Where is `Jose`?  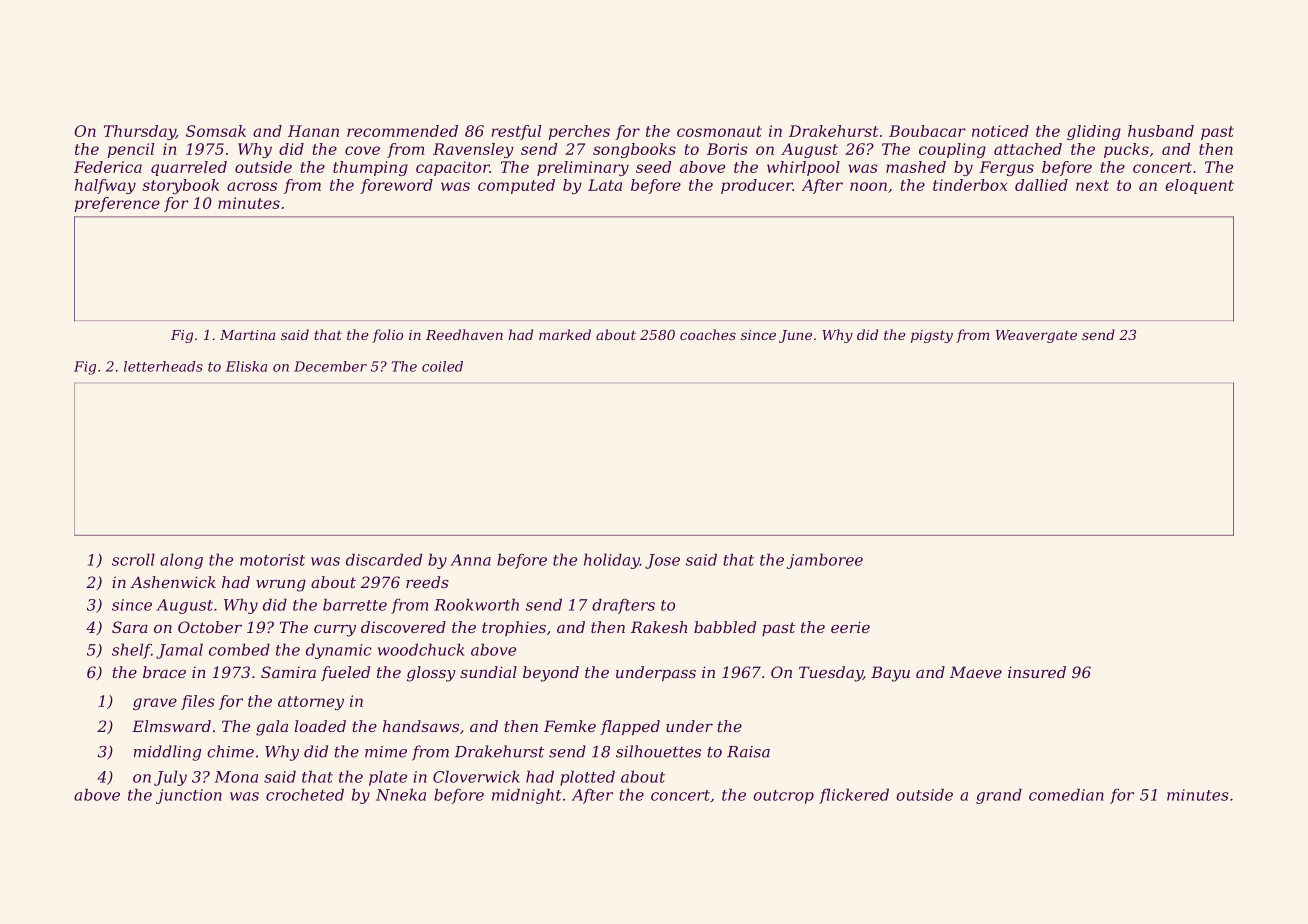 Jose is located at coordinates (662, 561).
